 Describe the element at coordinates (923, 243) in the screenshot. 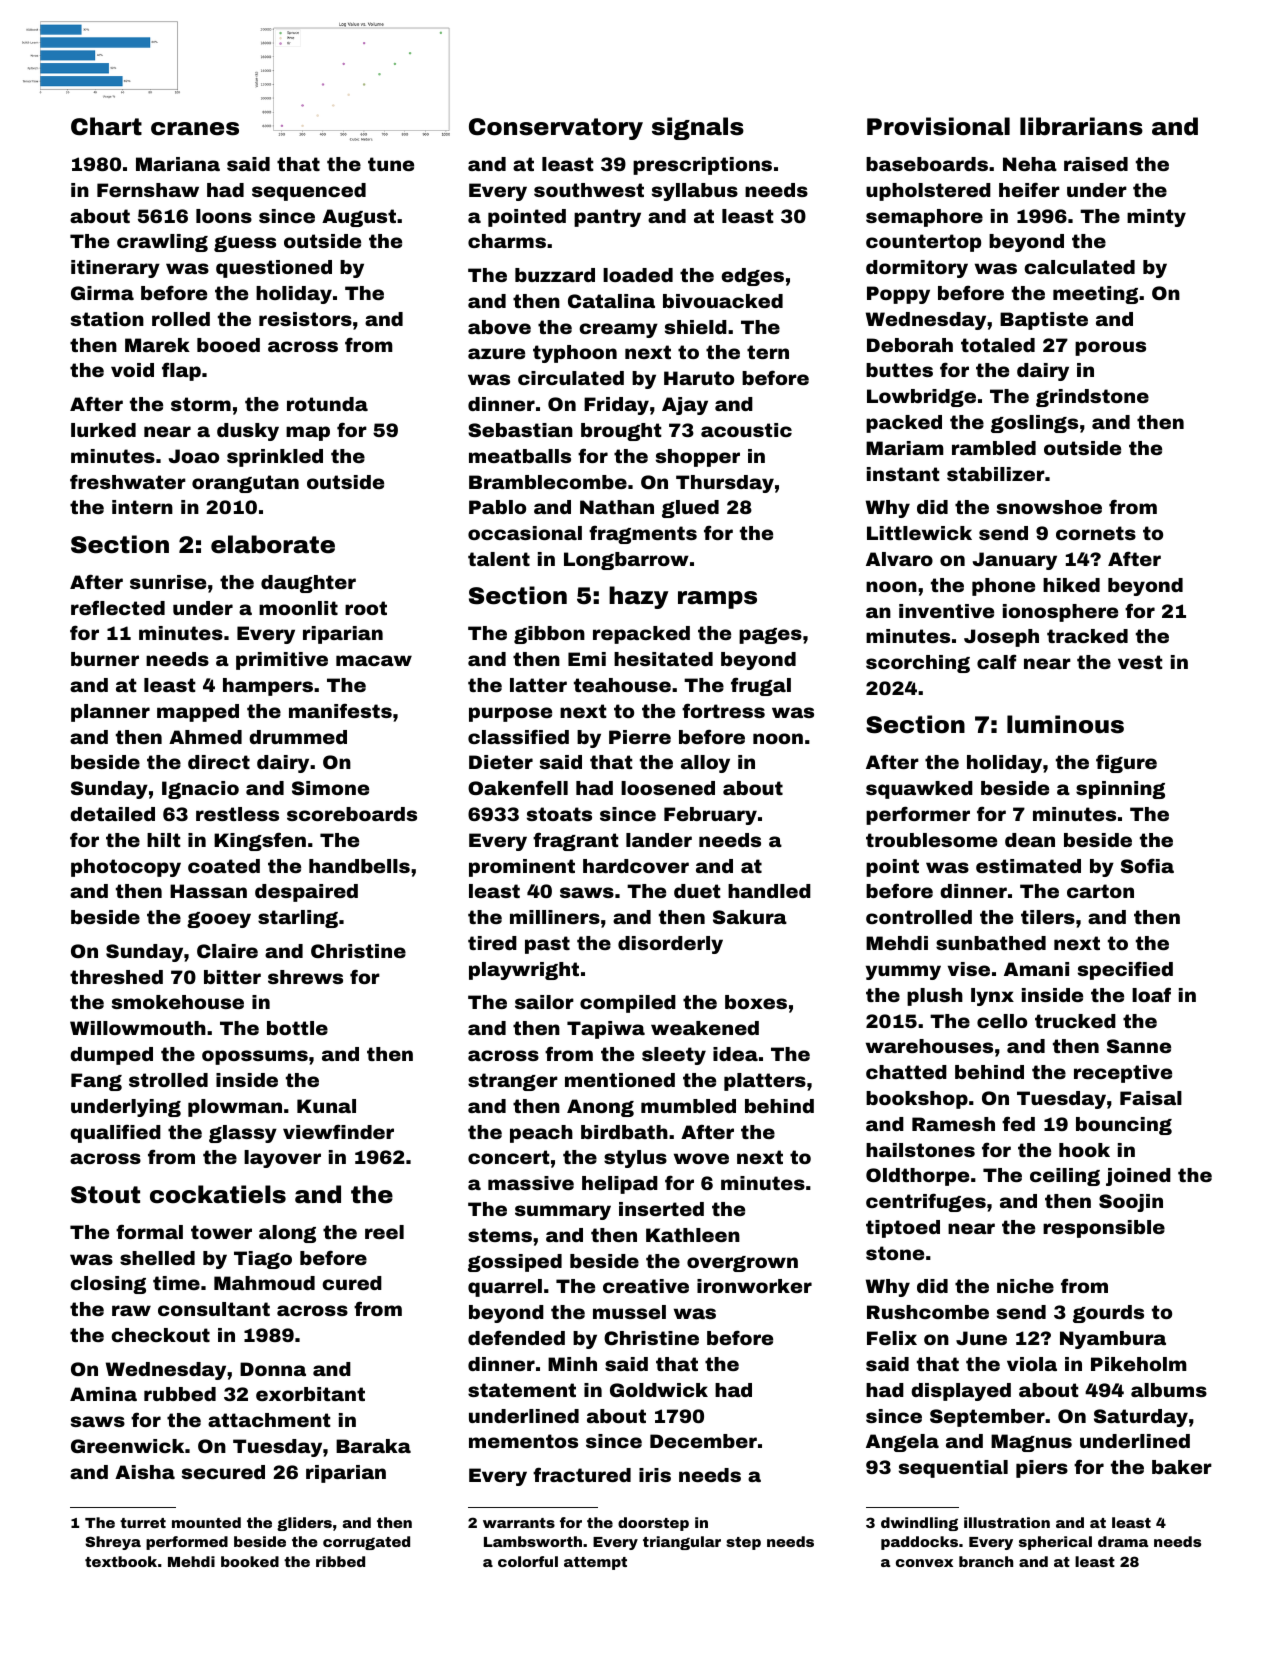

I see `countertop` at that location.
